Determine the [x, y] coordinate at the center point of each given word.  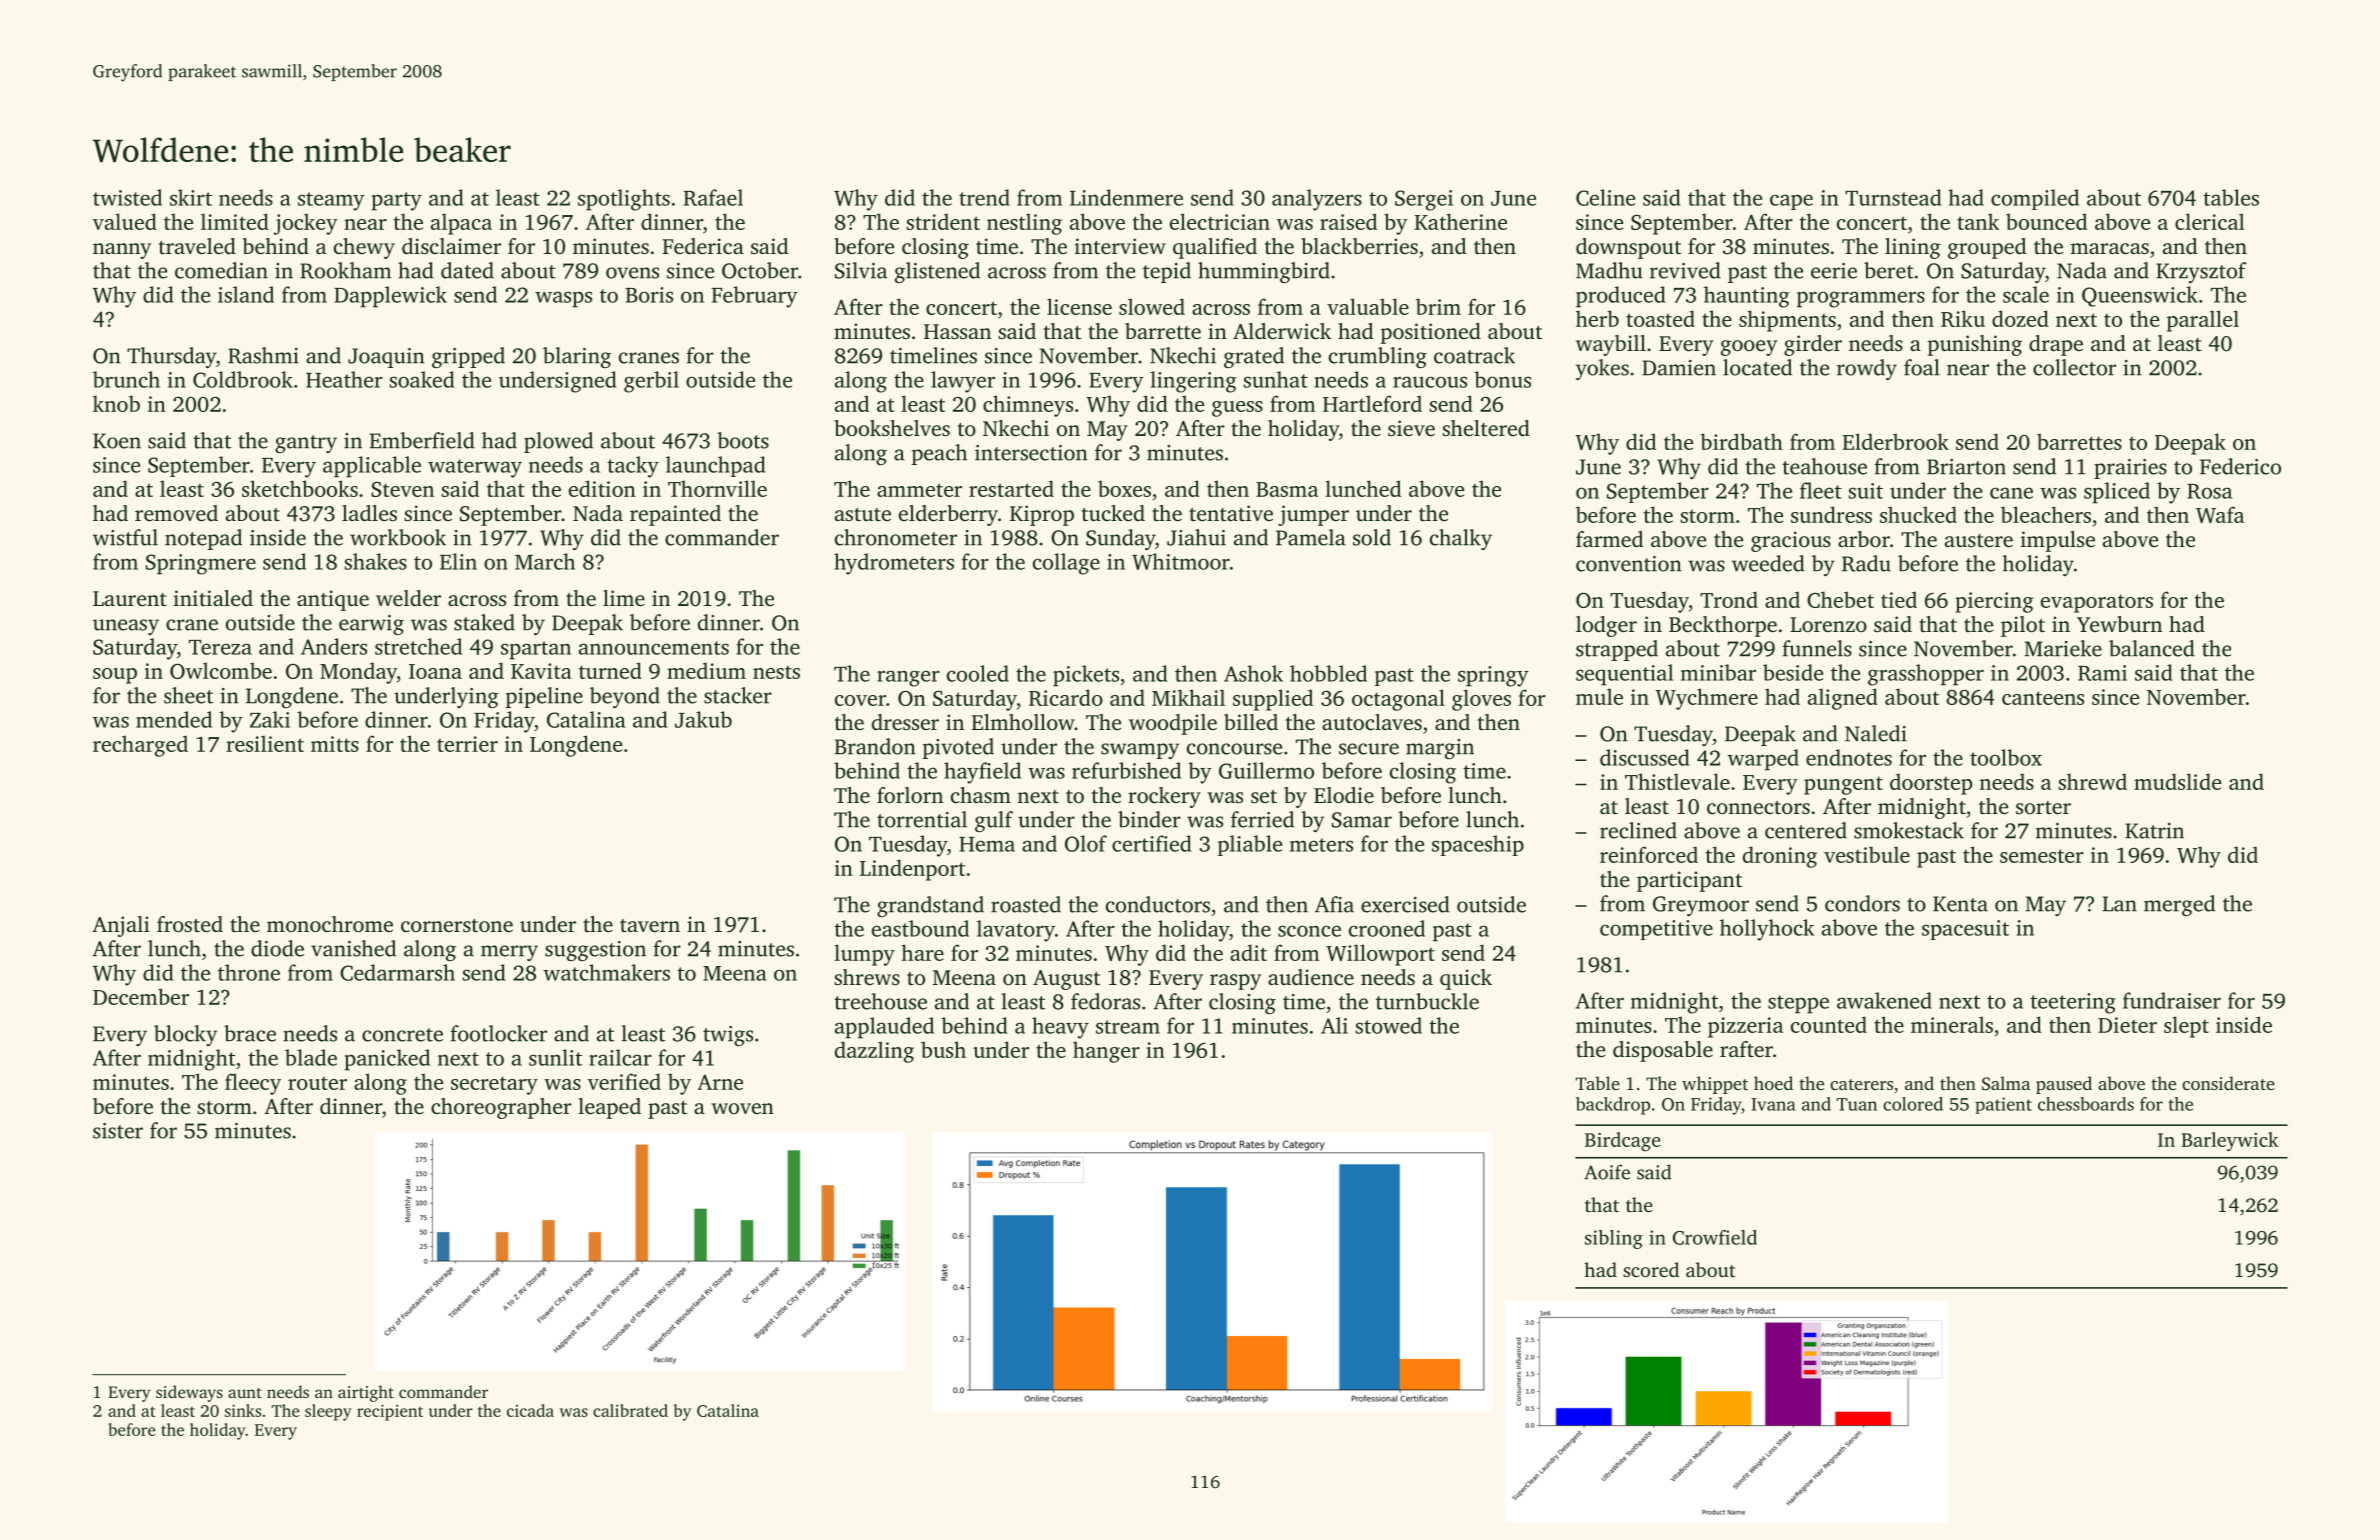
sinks [243, 1410]
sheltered [1486, 428]
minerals [1952, 1024]
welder [408, 598]
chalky [1461, 539]
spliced [2117, 493]
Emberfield [422, 440]
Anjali [121, 926]
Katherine [1460, 221]
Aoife [1607, 1172]
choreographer [501, 1108]
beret [1889, 270]
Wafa [2220, 514]
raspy [1235, 982]
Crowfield [1715, 1237]
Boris [649, 295]
